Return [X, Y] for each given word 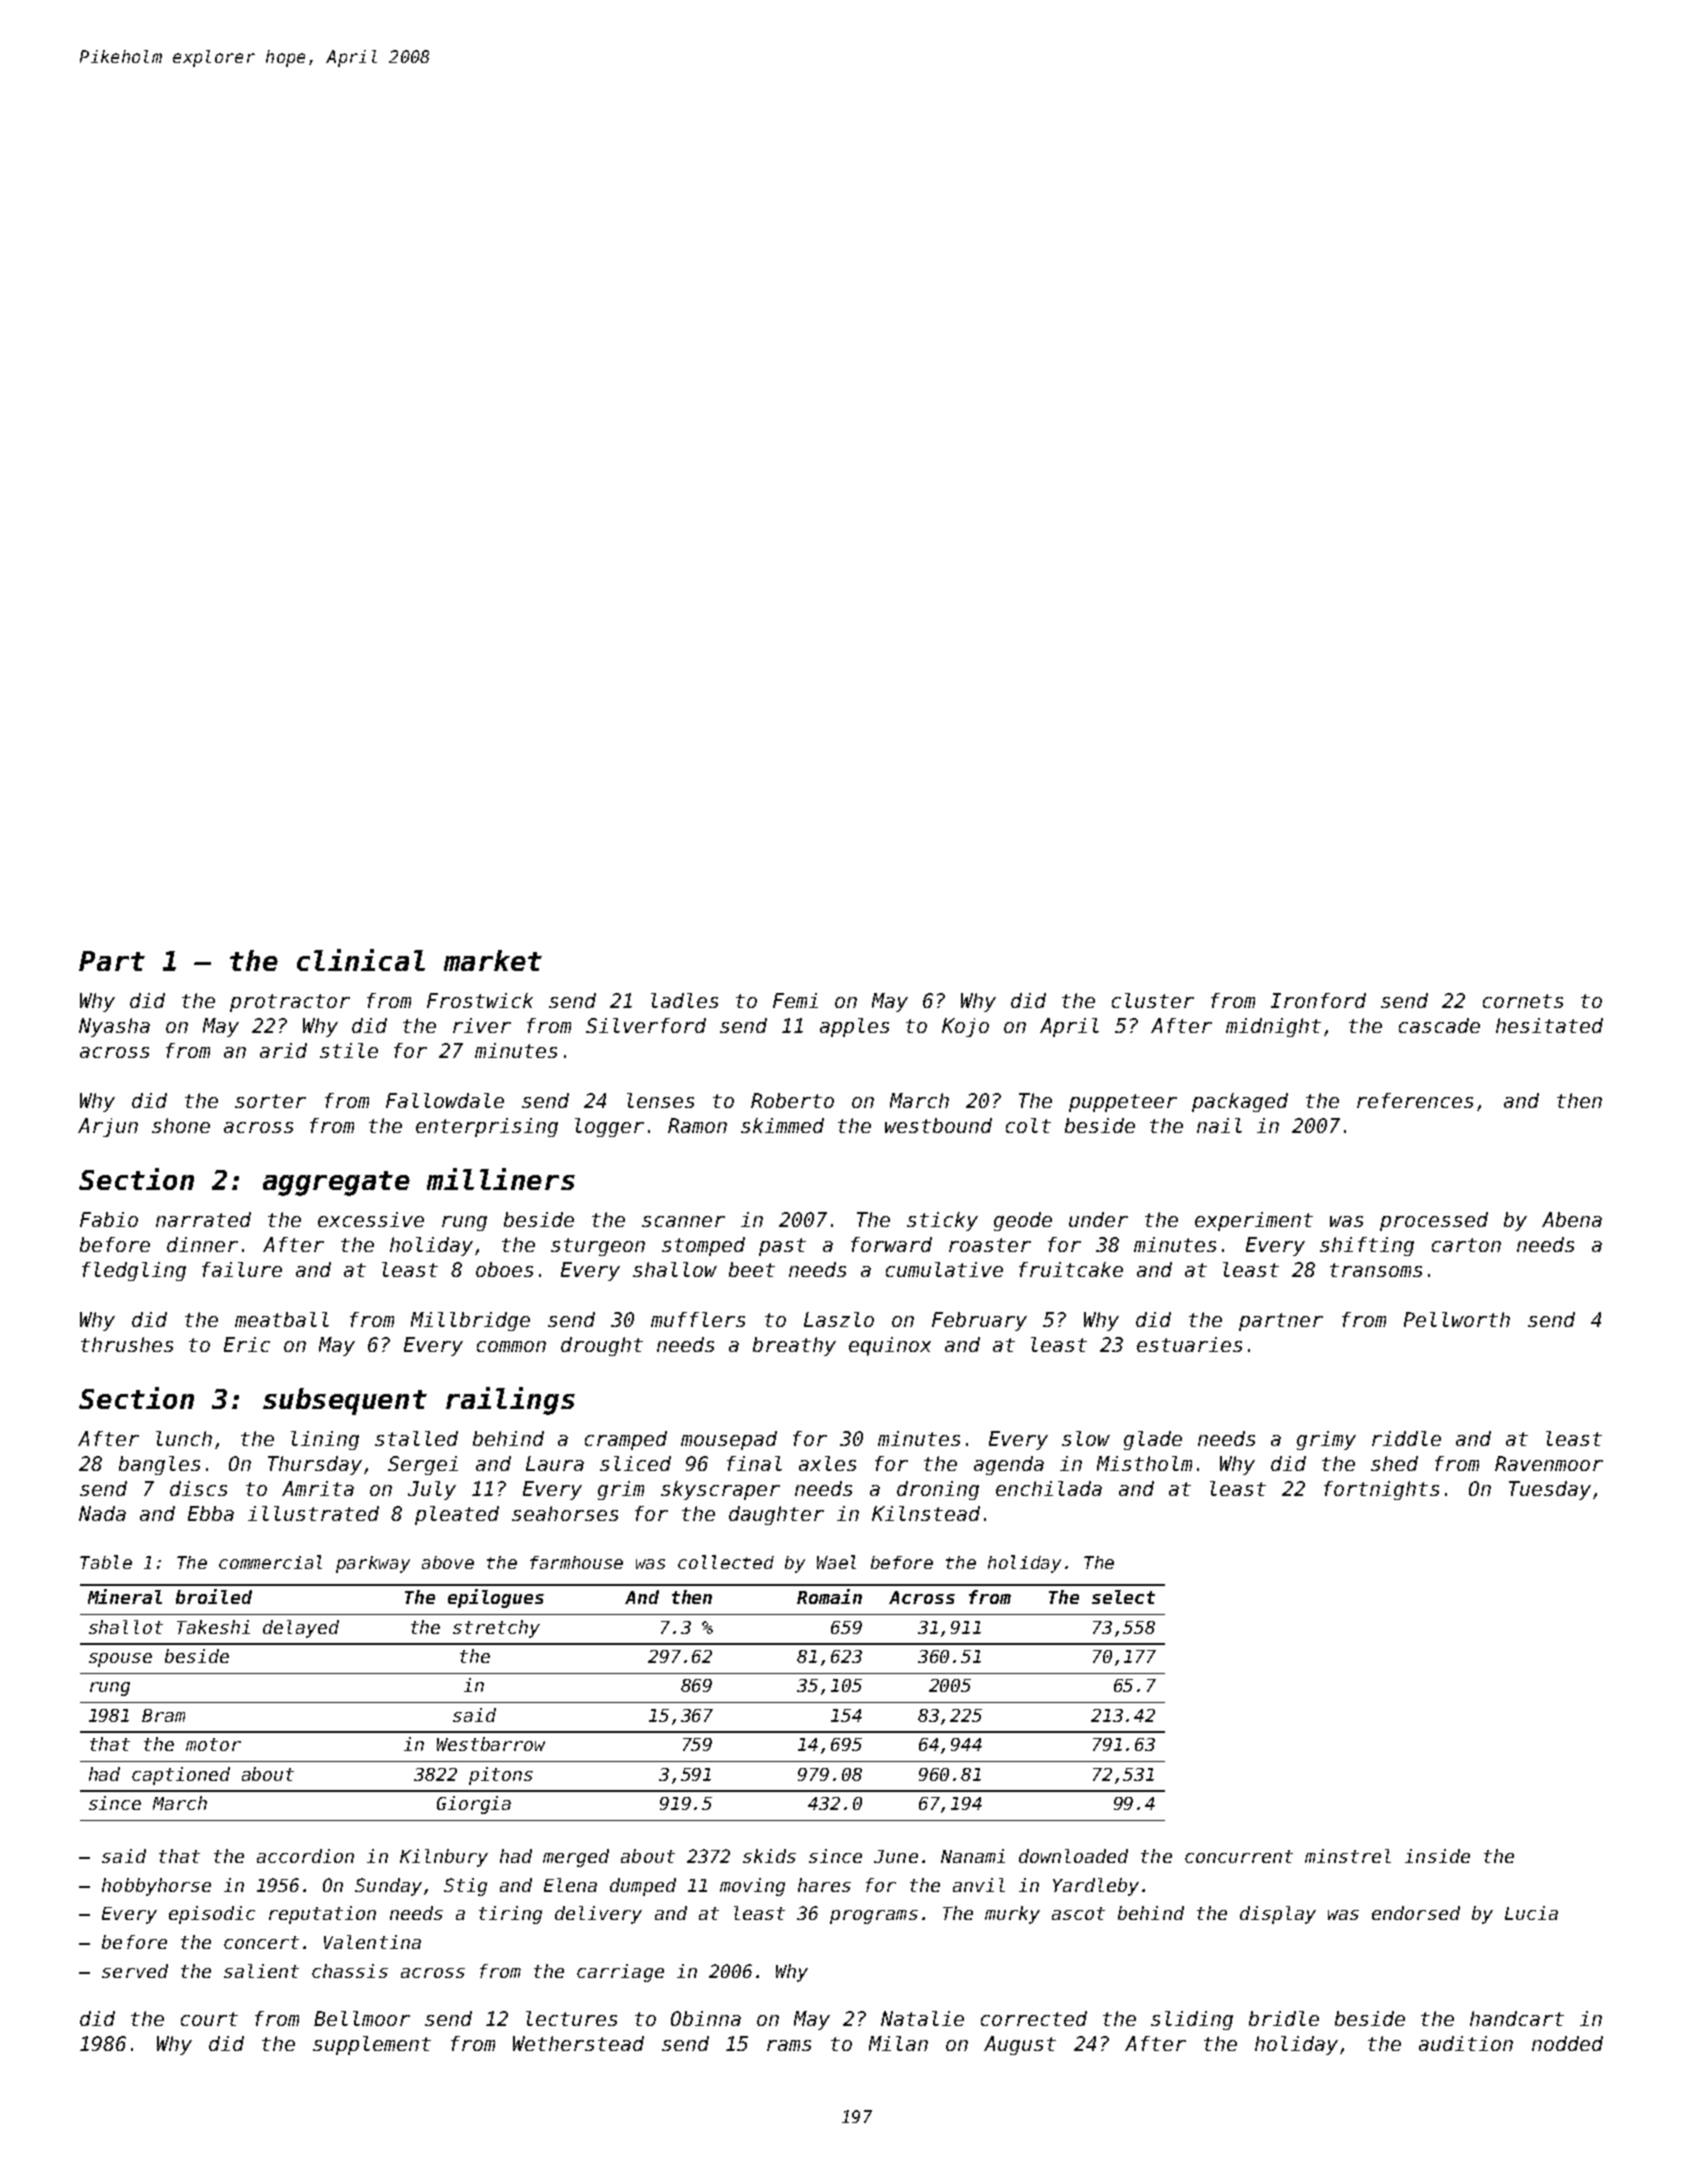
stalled [416, 1438]
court [209, 2019]
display [1278, 1915]
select [1123, 1597]
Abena [1572, 1219]
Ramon [697, 1125]
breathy [794, 1346]
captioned [181, 1776]
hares [824, 1885]
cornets [1523, 1001]
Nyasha [114, 1027]
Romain [829, 1596]
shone [181, 1125]
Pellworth [1457, 1319]
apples [854, 1027]
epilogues [496, 1598]
